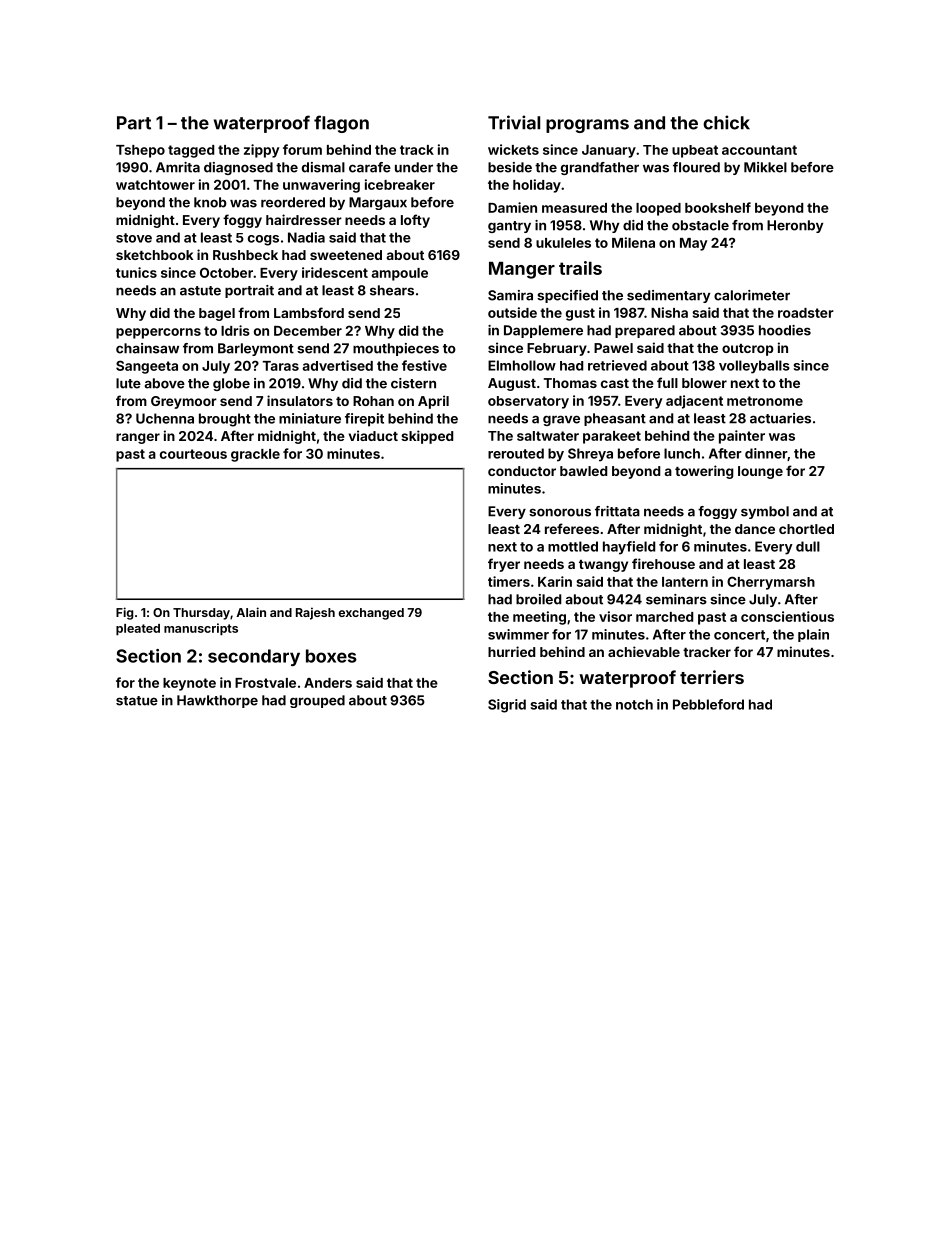  I want to click on notch, so click(634, 704).
